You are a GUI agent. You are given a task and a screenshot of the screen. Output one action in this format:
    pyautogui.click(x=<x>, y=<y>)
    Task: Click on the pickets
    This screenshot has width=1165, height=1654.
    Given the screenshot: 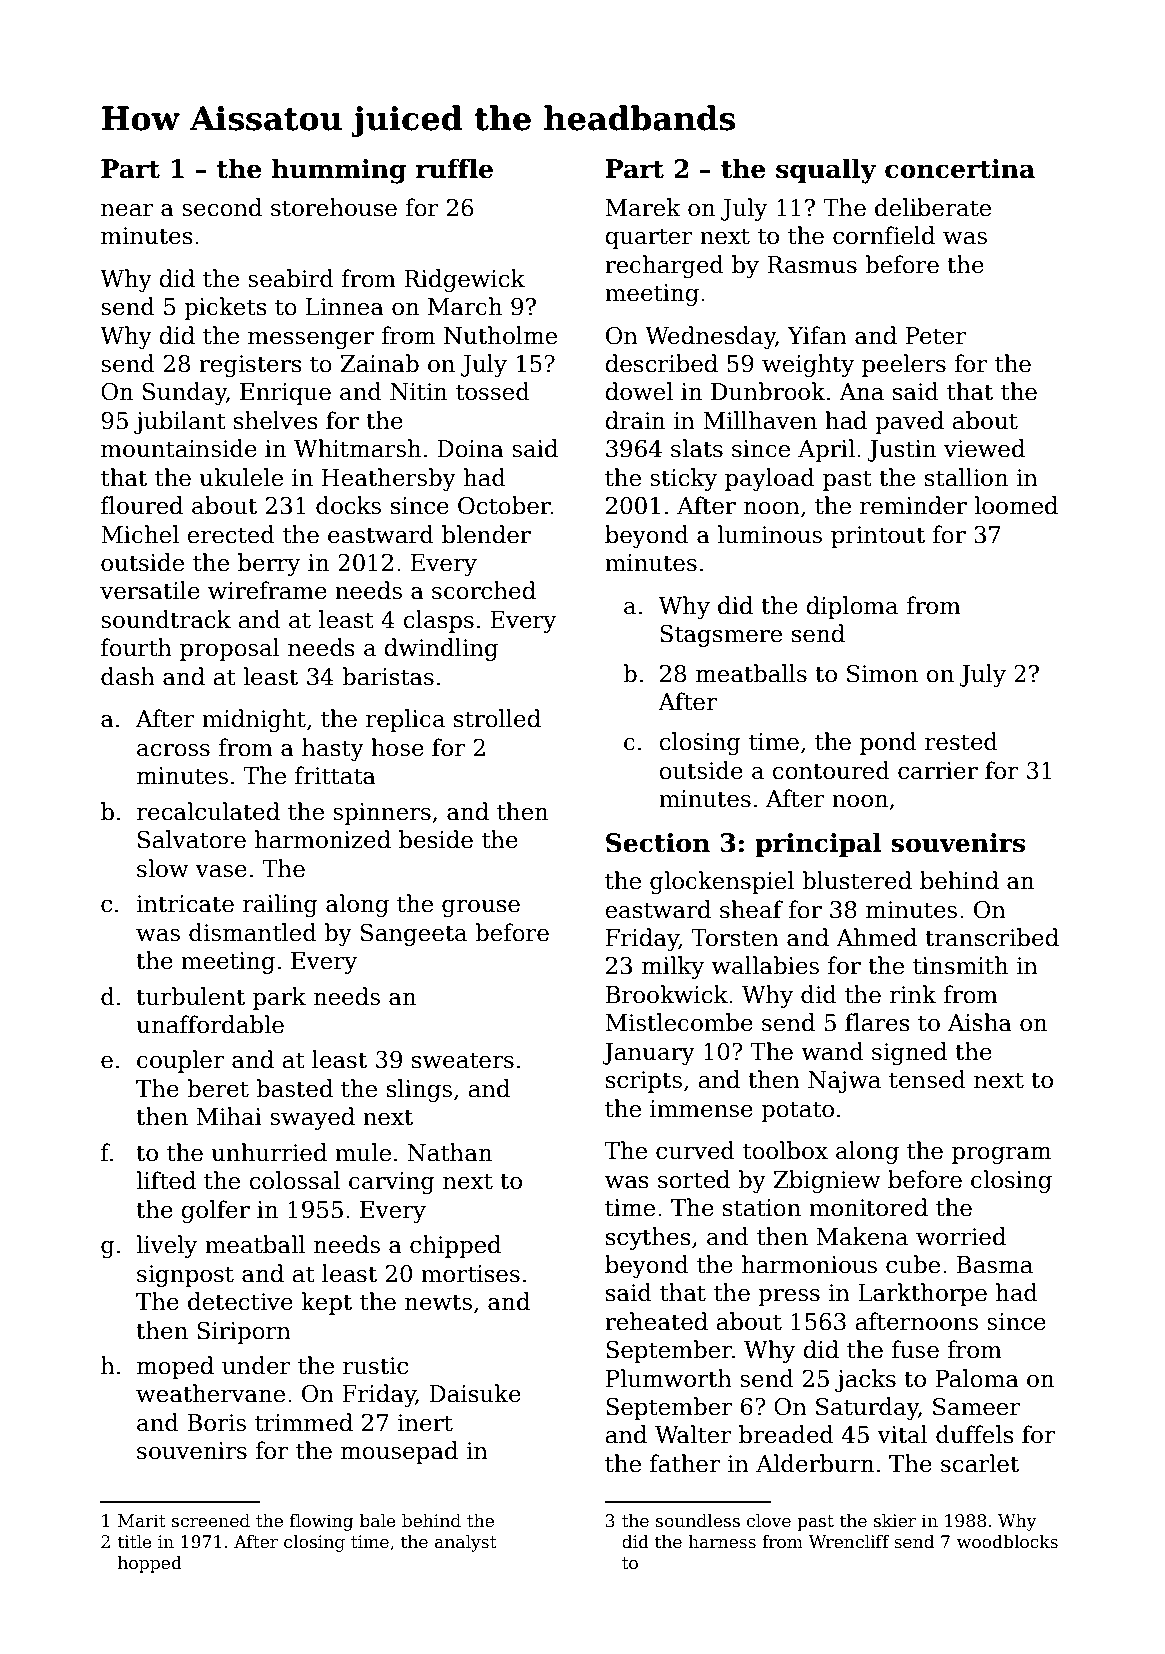 What is the action you would take?
    pyautogui.click(x=225, y=308)
